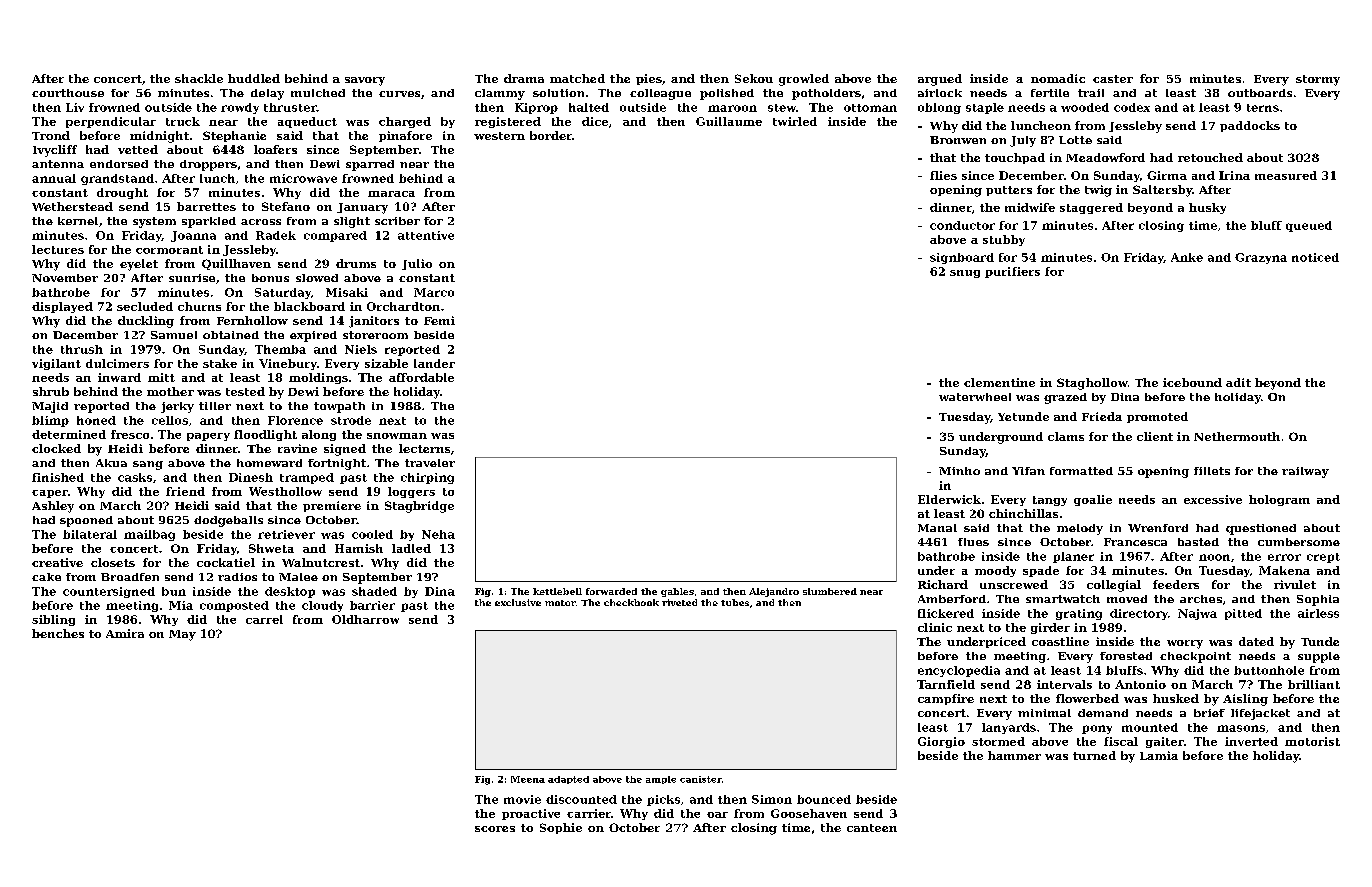 The width and height of the page is (1372, 887). I want to click on benches, so click(58, 633).
